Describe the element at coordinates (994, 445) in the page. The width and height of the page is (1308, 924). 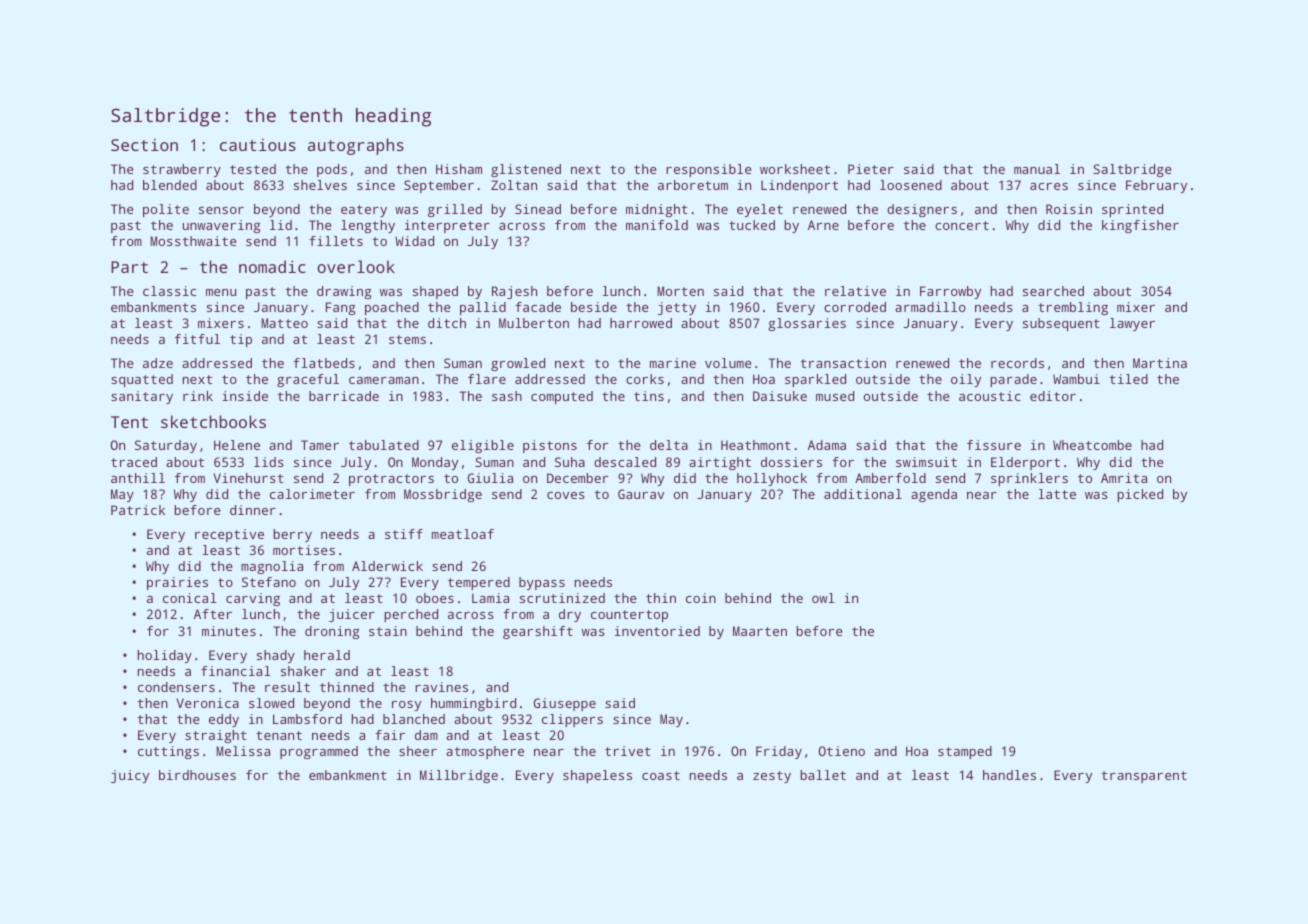
I see `fissure` at that location.
